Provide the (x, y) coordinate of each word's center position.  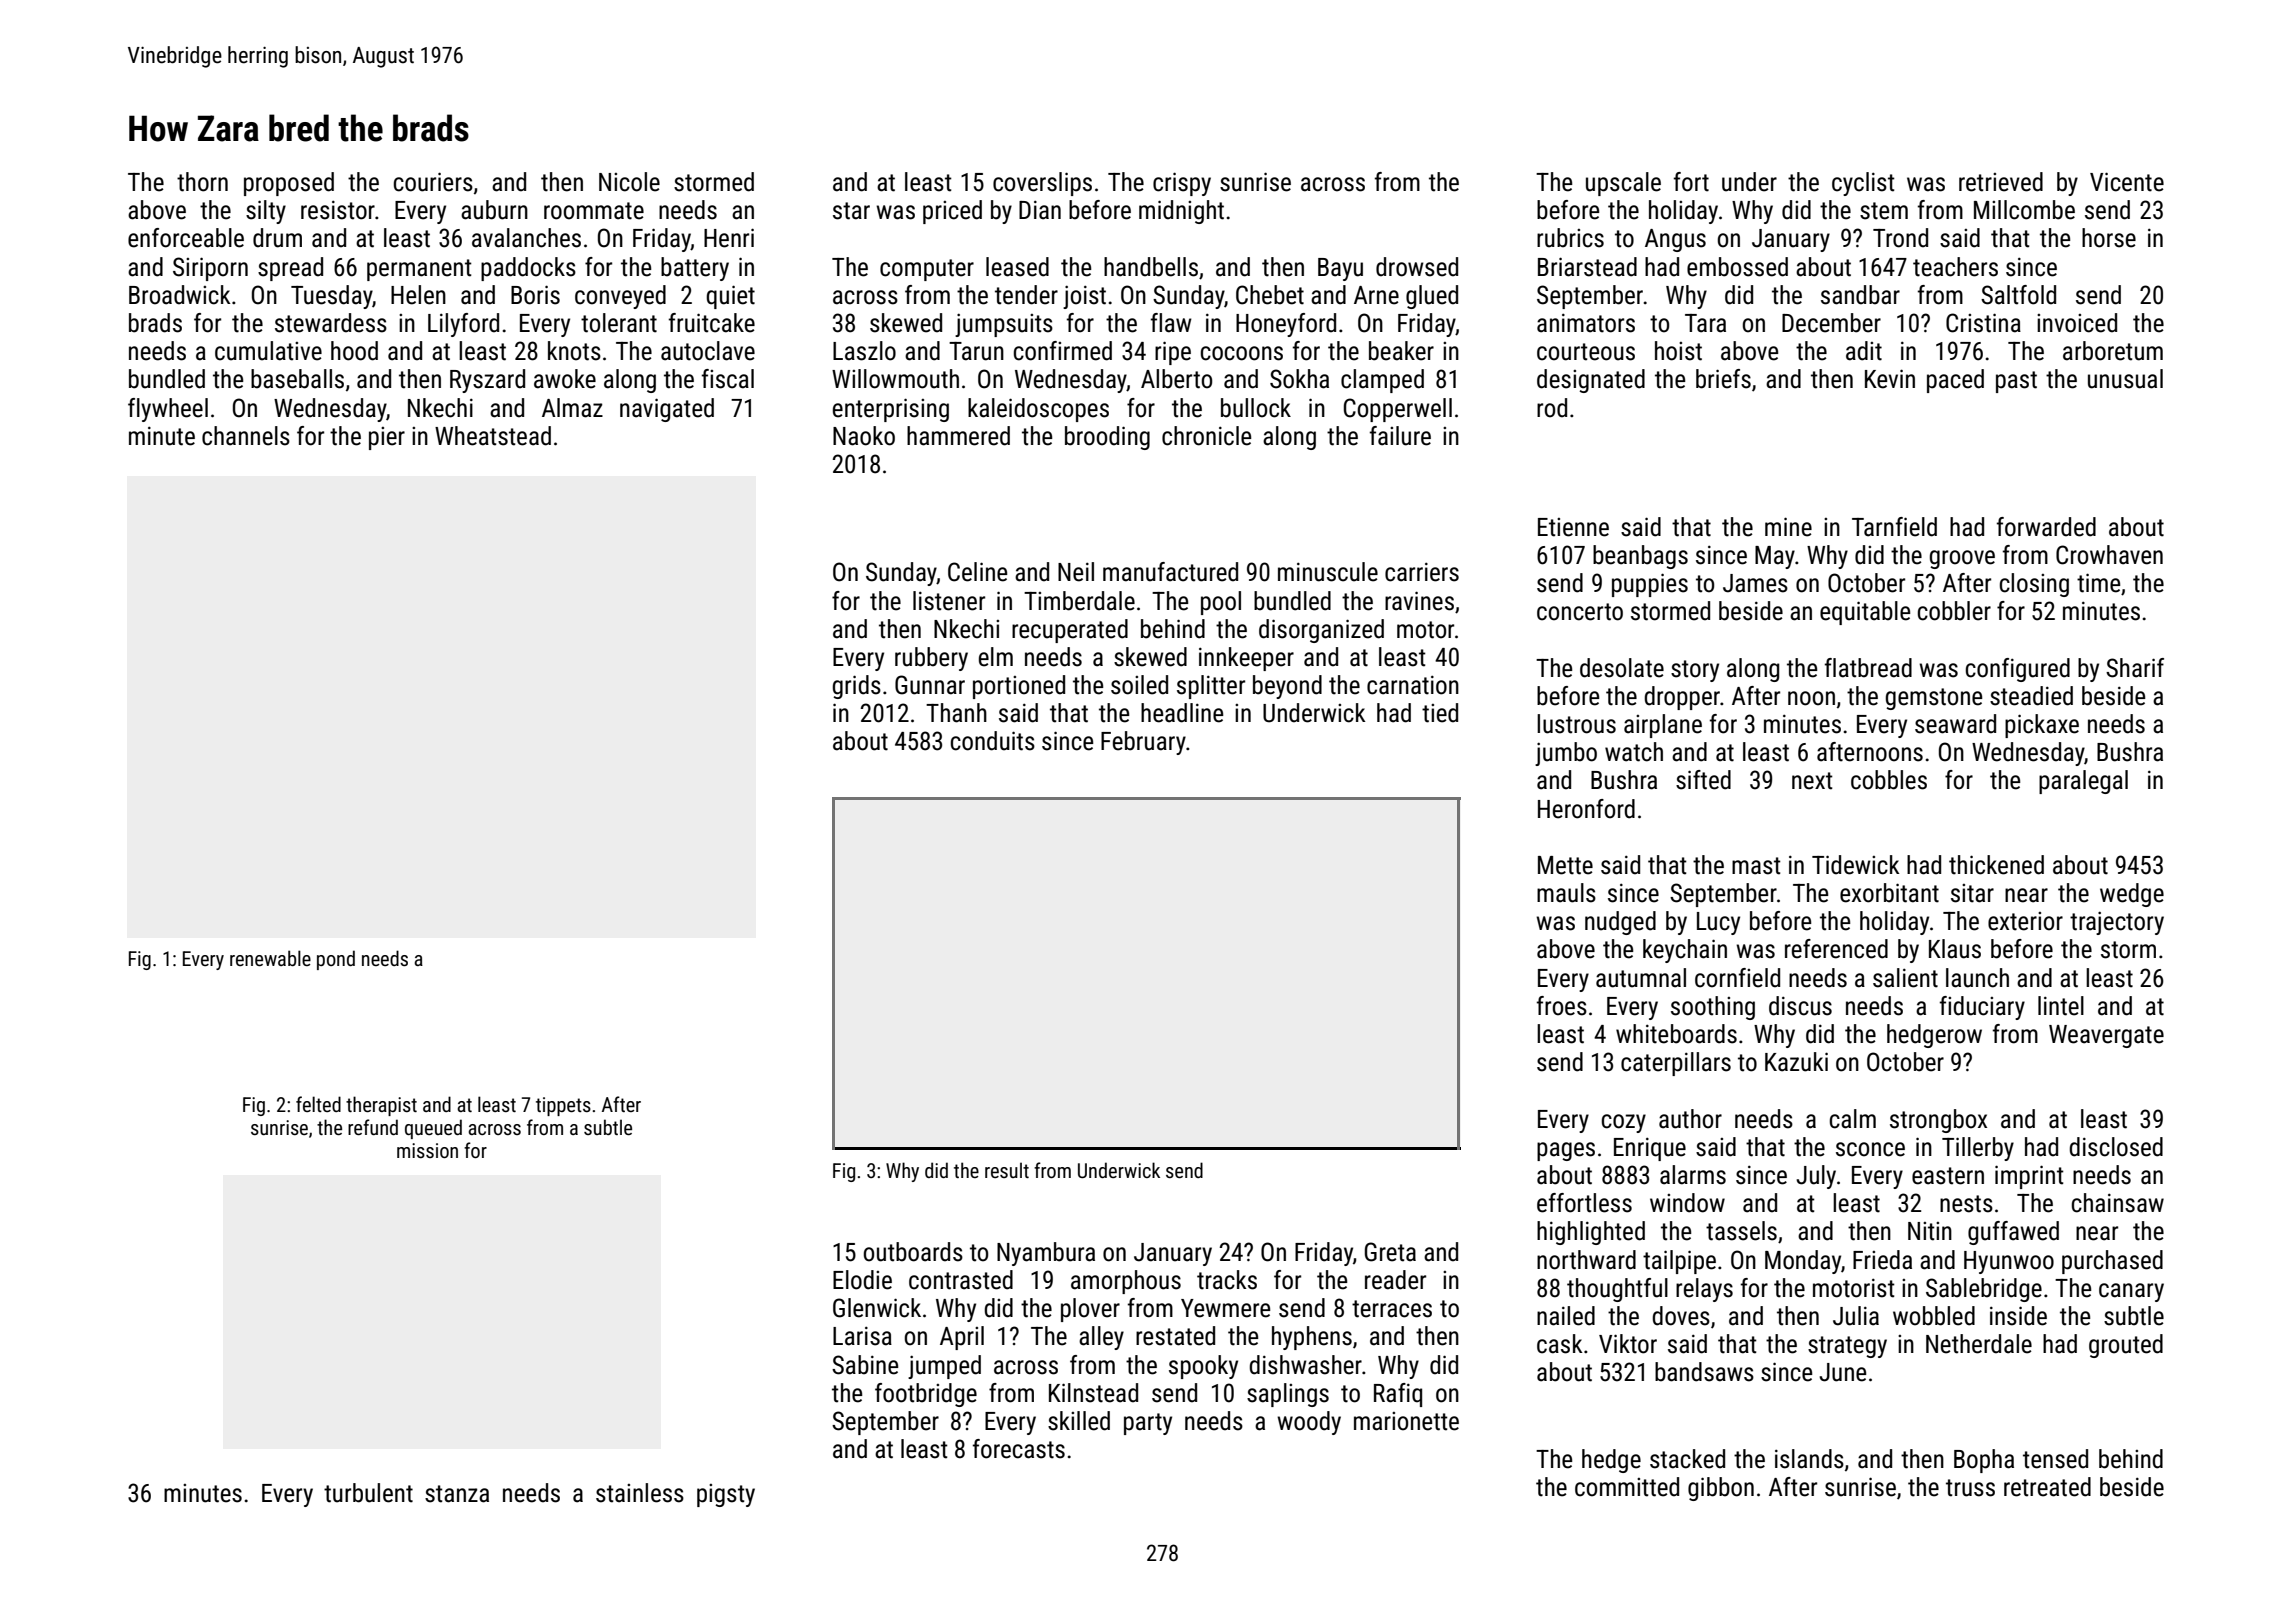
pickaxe (2042, 726)
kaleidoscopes (1038, 410)
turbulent (368, 1493)
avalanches (526, 238)
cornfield (1737, 978)
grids (857, 687)
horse (2109, 238)
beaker (1401, 351)
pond (336, 960)
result (1007, 1170)
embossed (1737, 267)
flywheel (168, 410)
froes (1562, 1006)
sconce (1870, 1149)
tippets (563, 1106)
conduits (993, 741)
